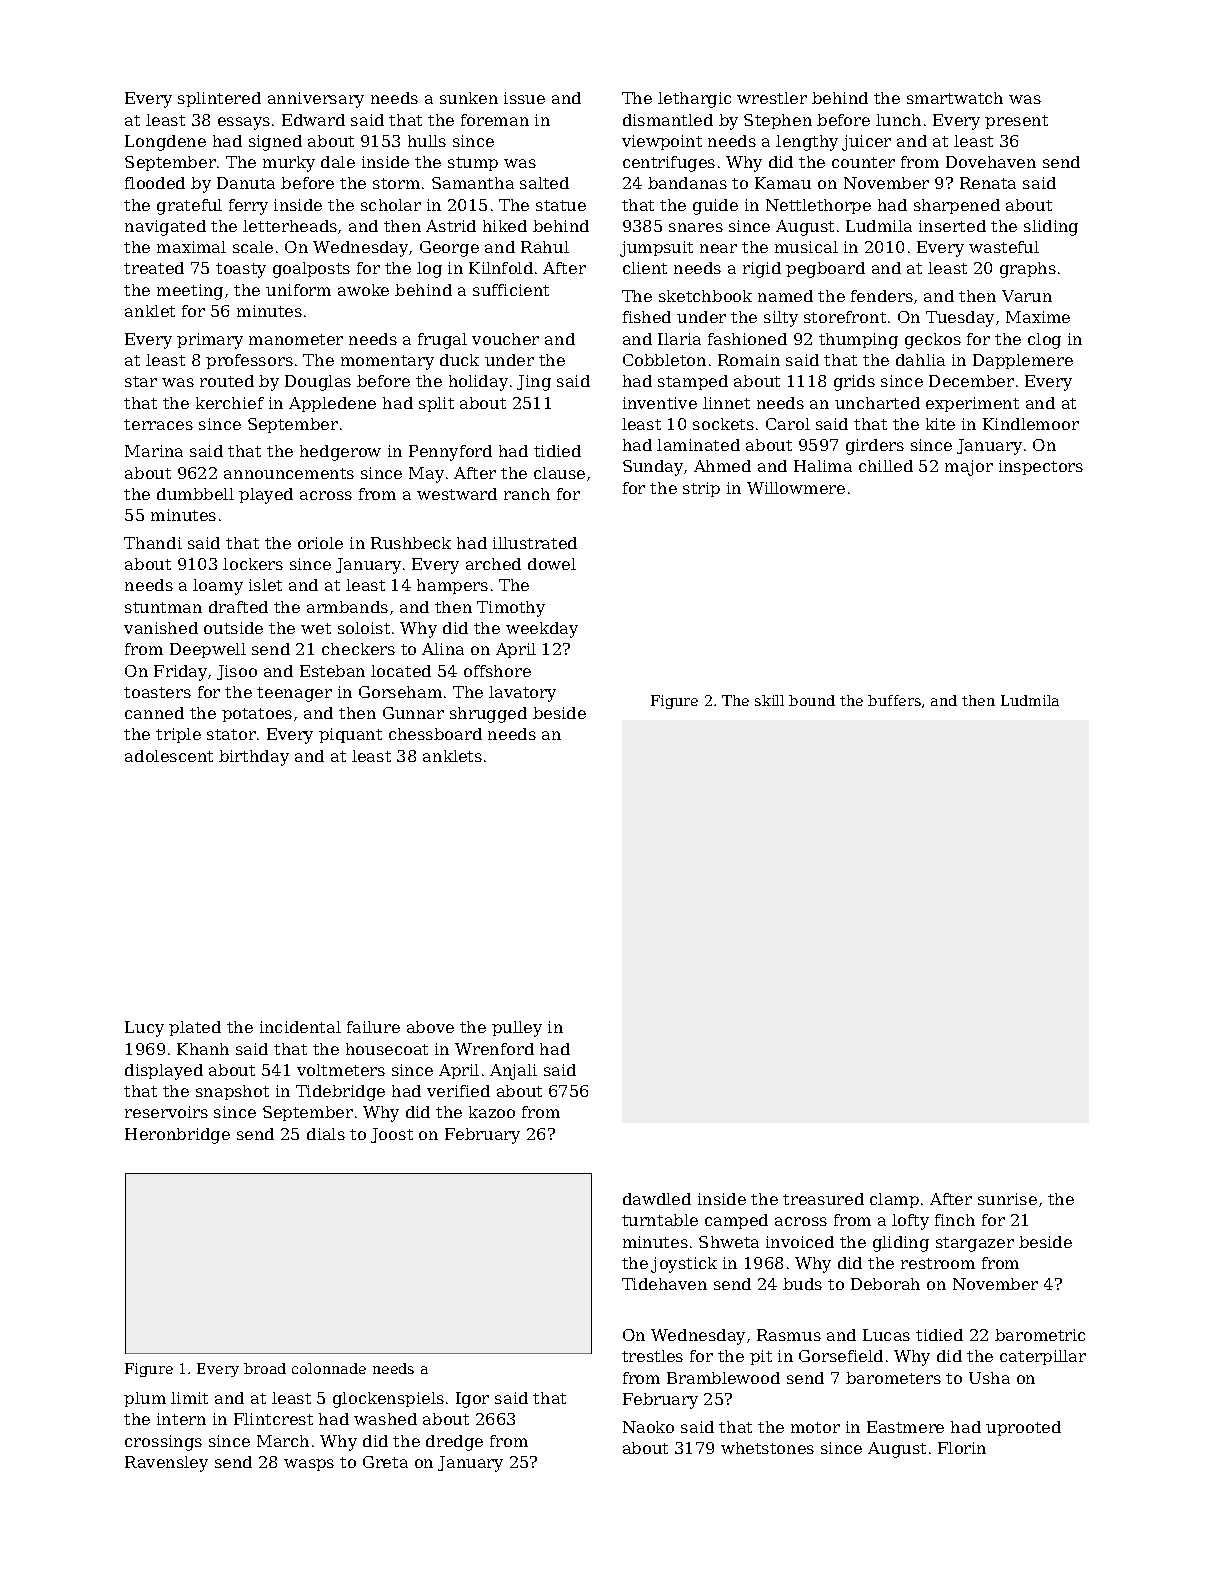 The image size is (1214, 1571). What do you see at coordinates (435, 734) in the page?
I see `chessboard` at bounding box center [435, 734].
